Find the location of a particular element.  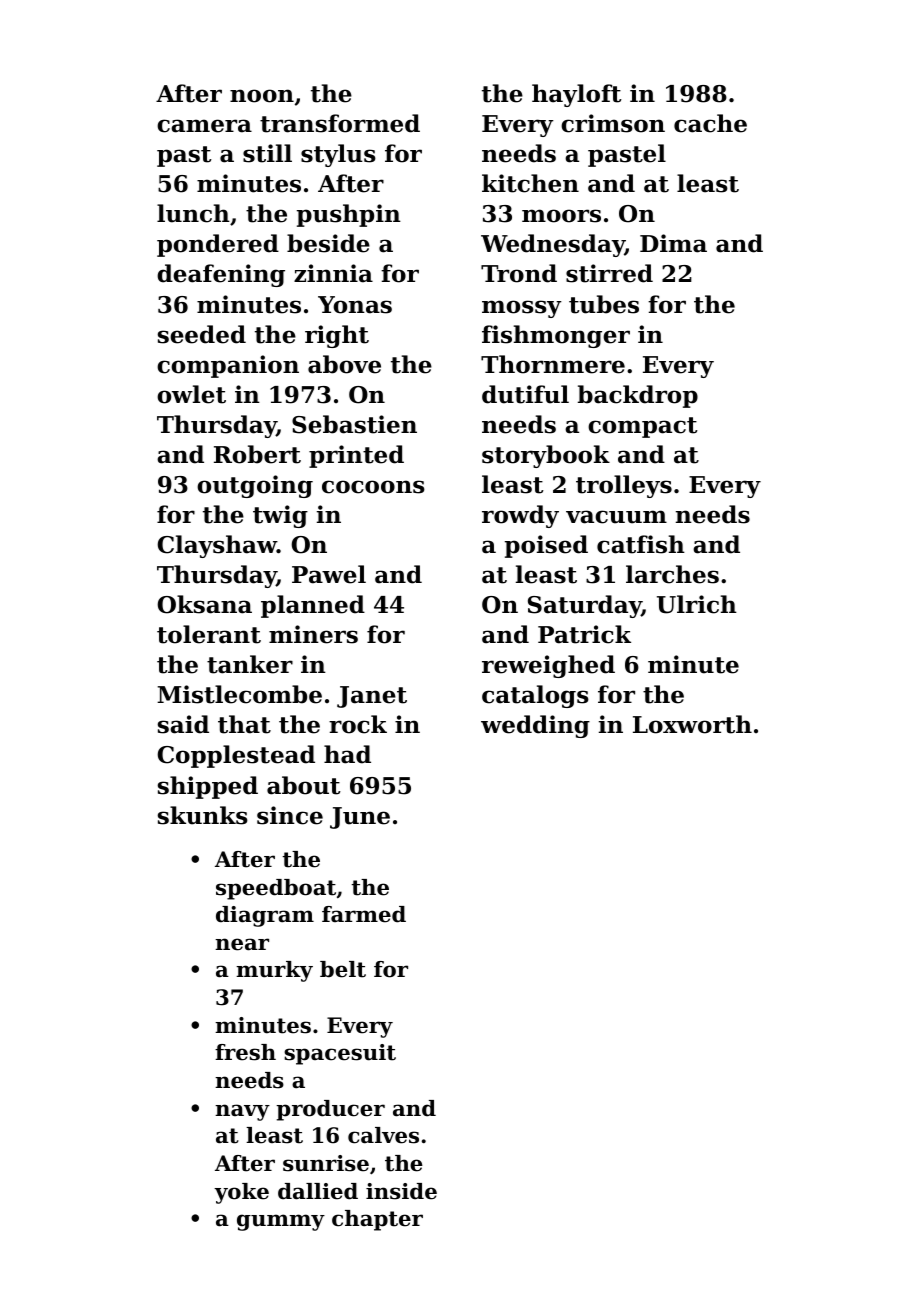

Pawel is located at coordinates (329, 574).
